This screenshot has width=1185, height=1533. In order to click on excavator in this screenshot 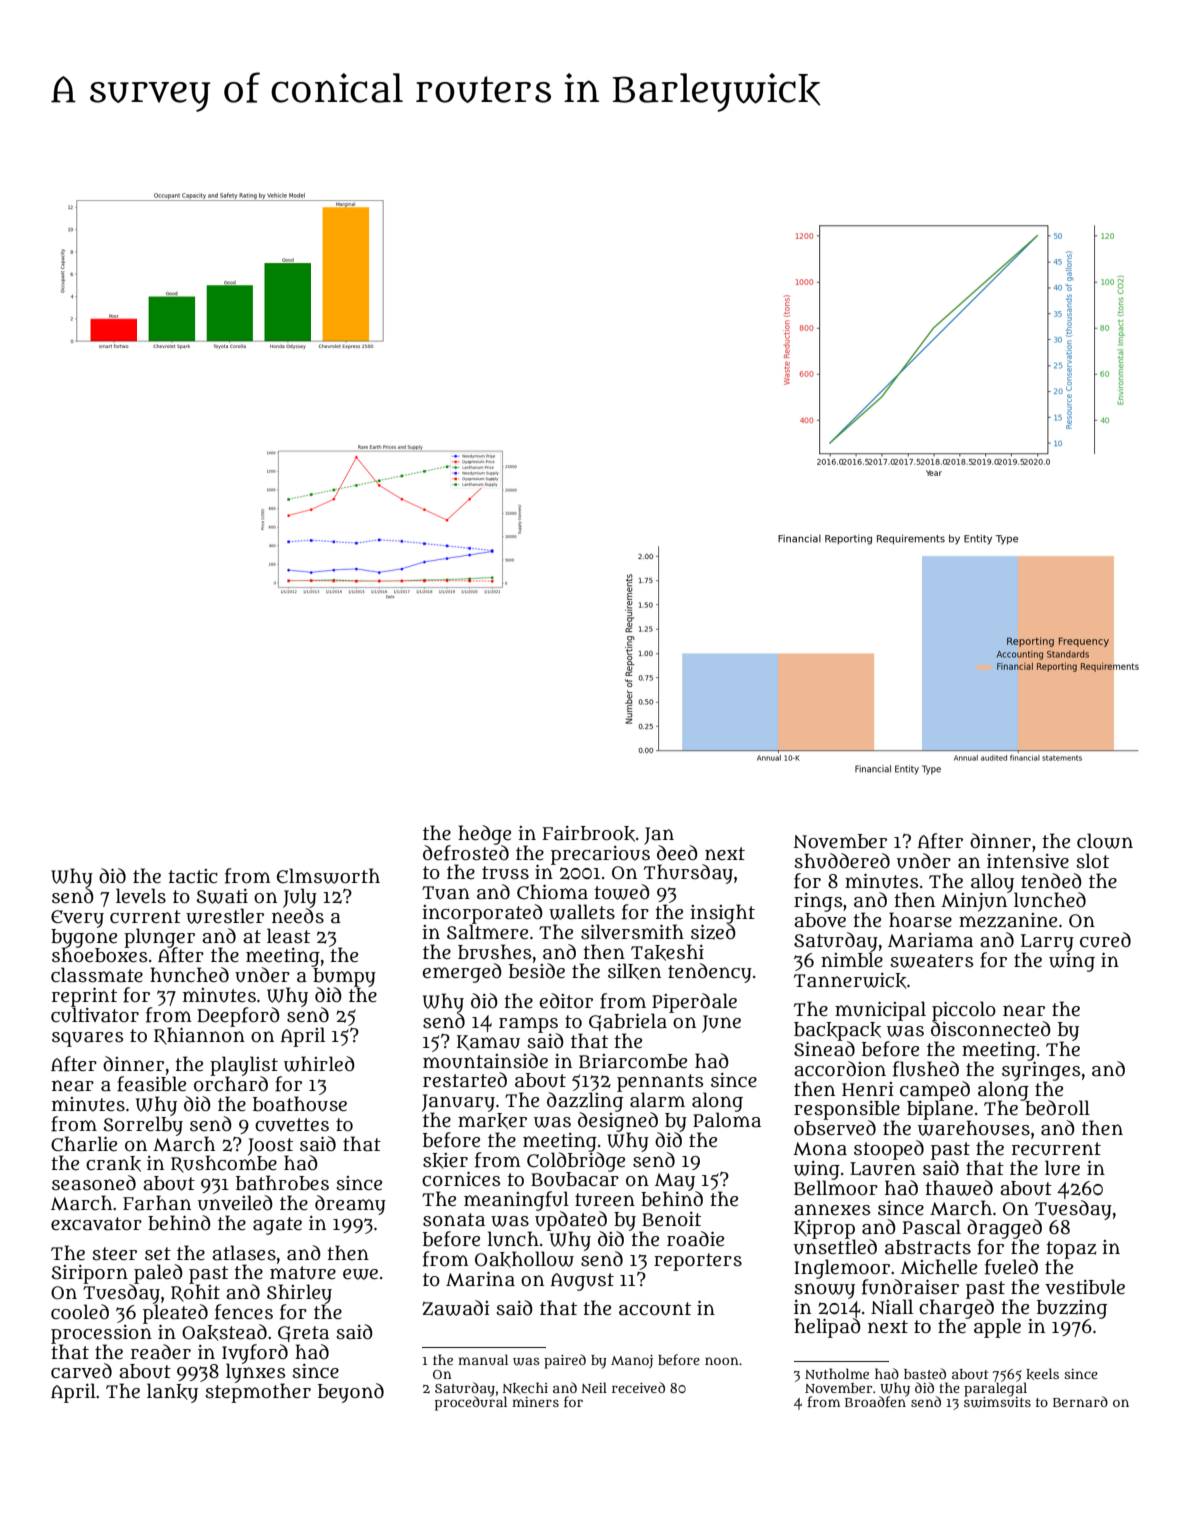, I will do `click(96, 1224)`.
